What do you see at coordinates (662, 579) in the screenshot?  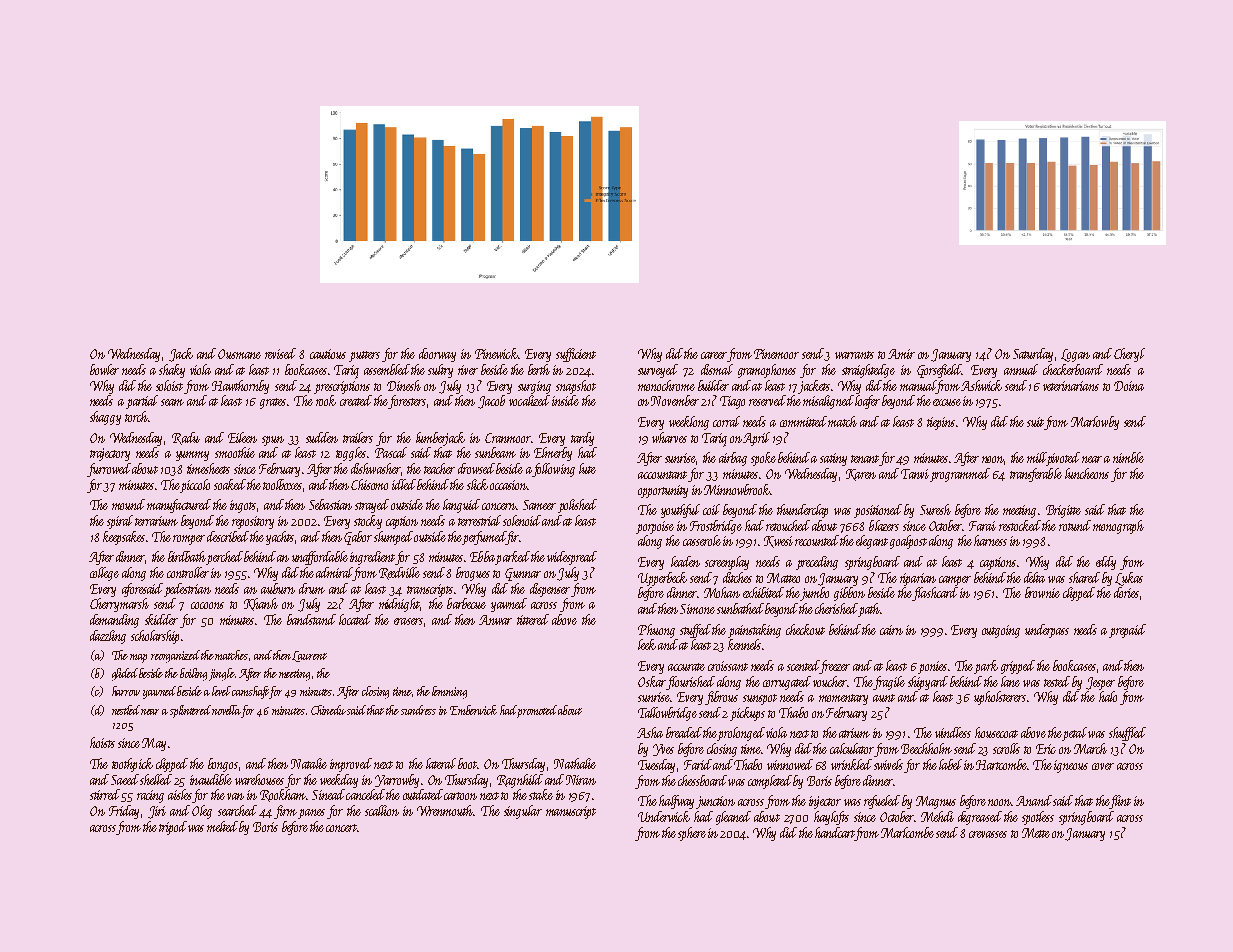 I see `Upperbeck` at bounding box center [662, 579].
